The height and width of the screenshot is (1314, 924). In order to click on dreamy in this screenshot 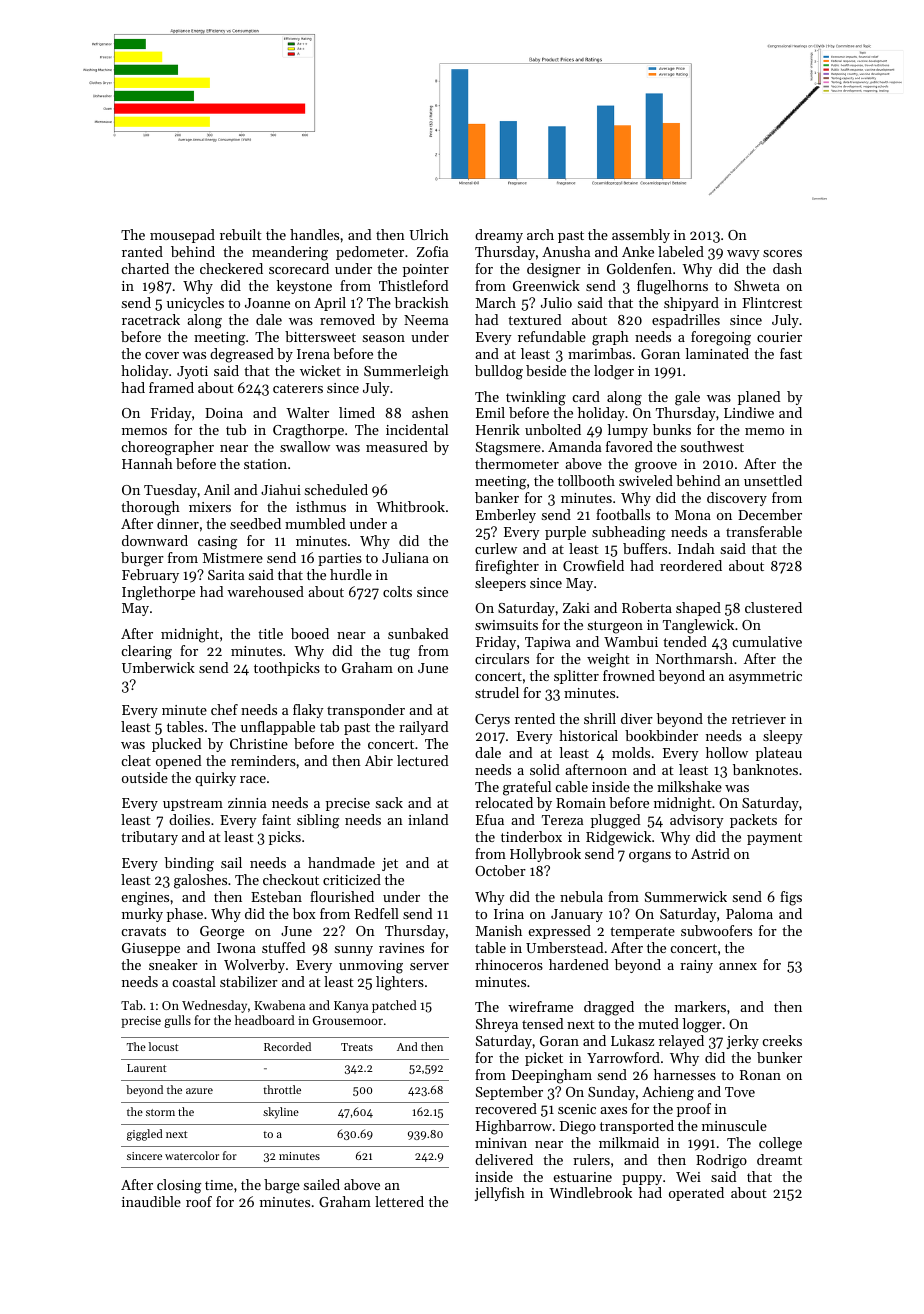, I will do `click(499, 236)`.
